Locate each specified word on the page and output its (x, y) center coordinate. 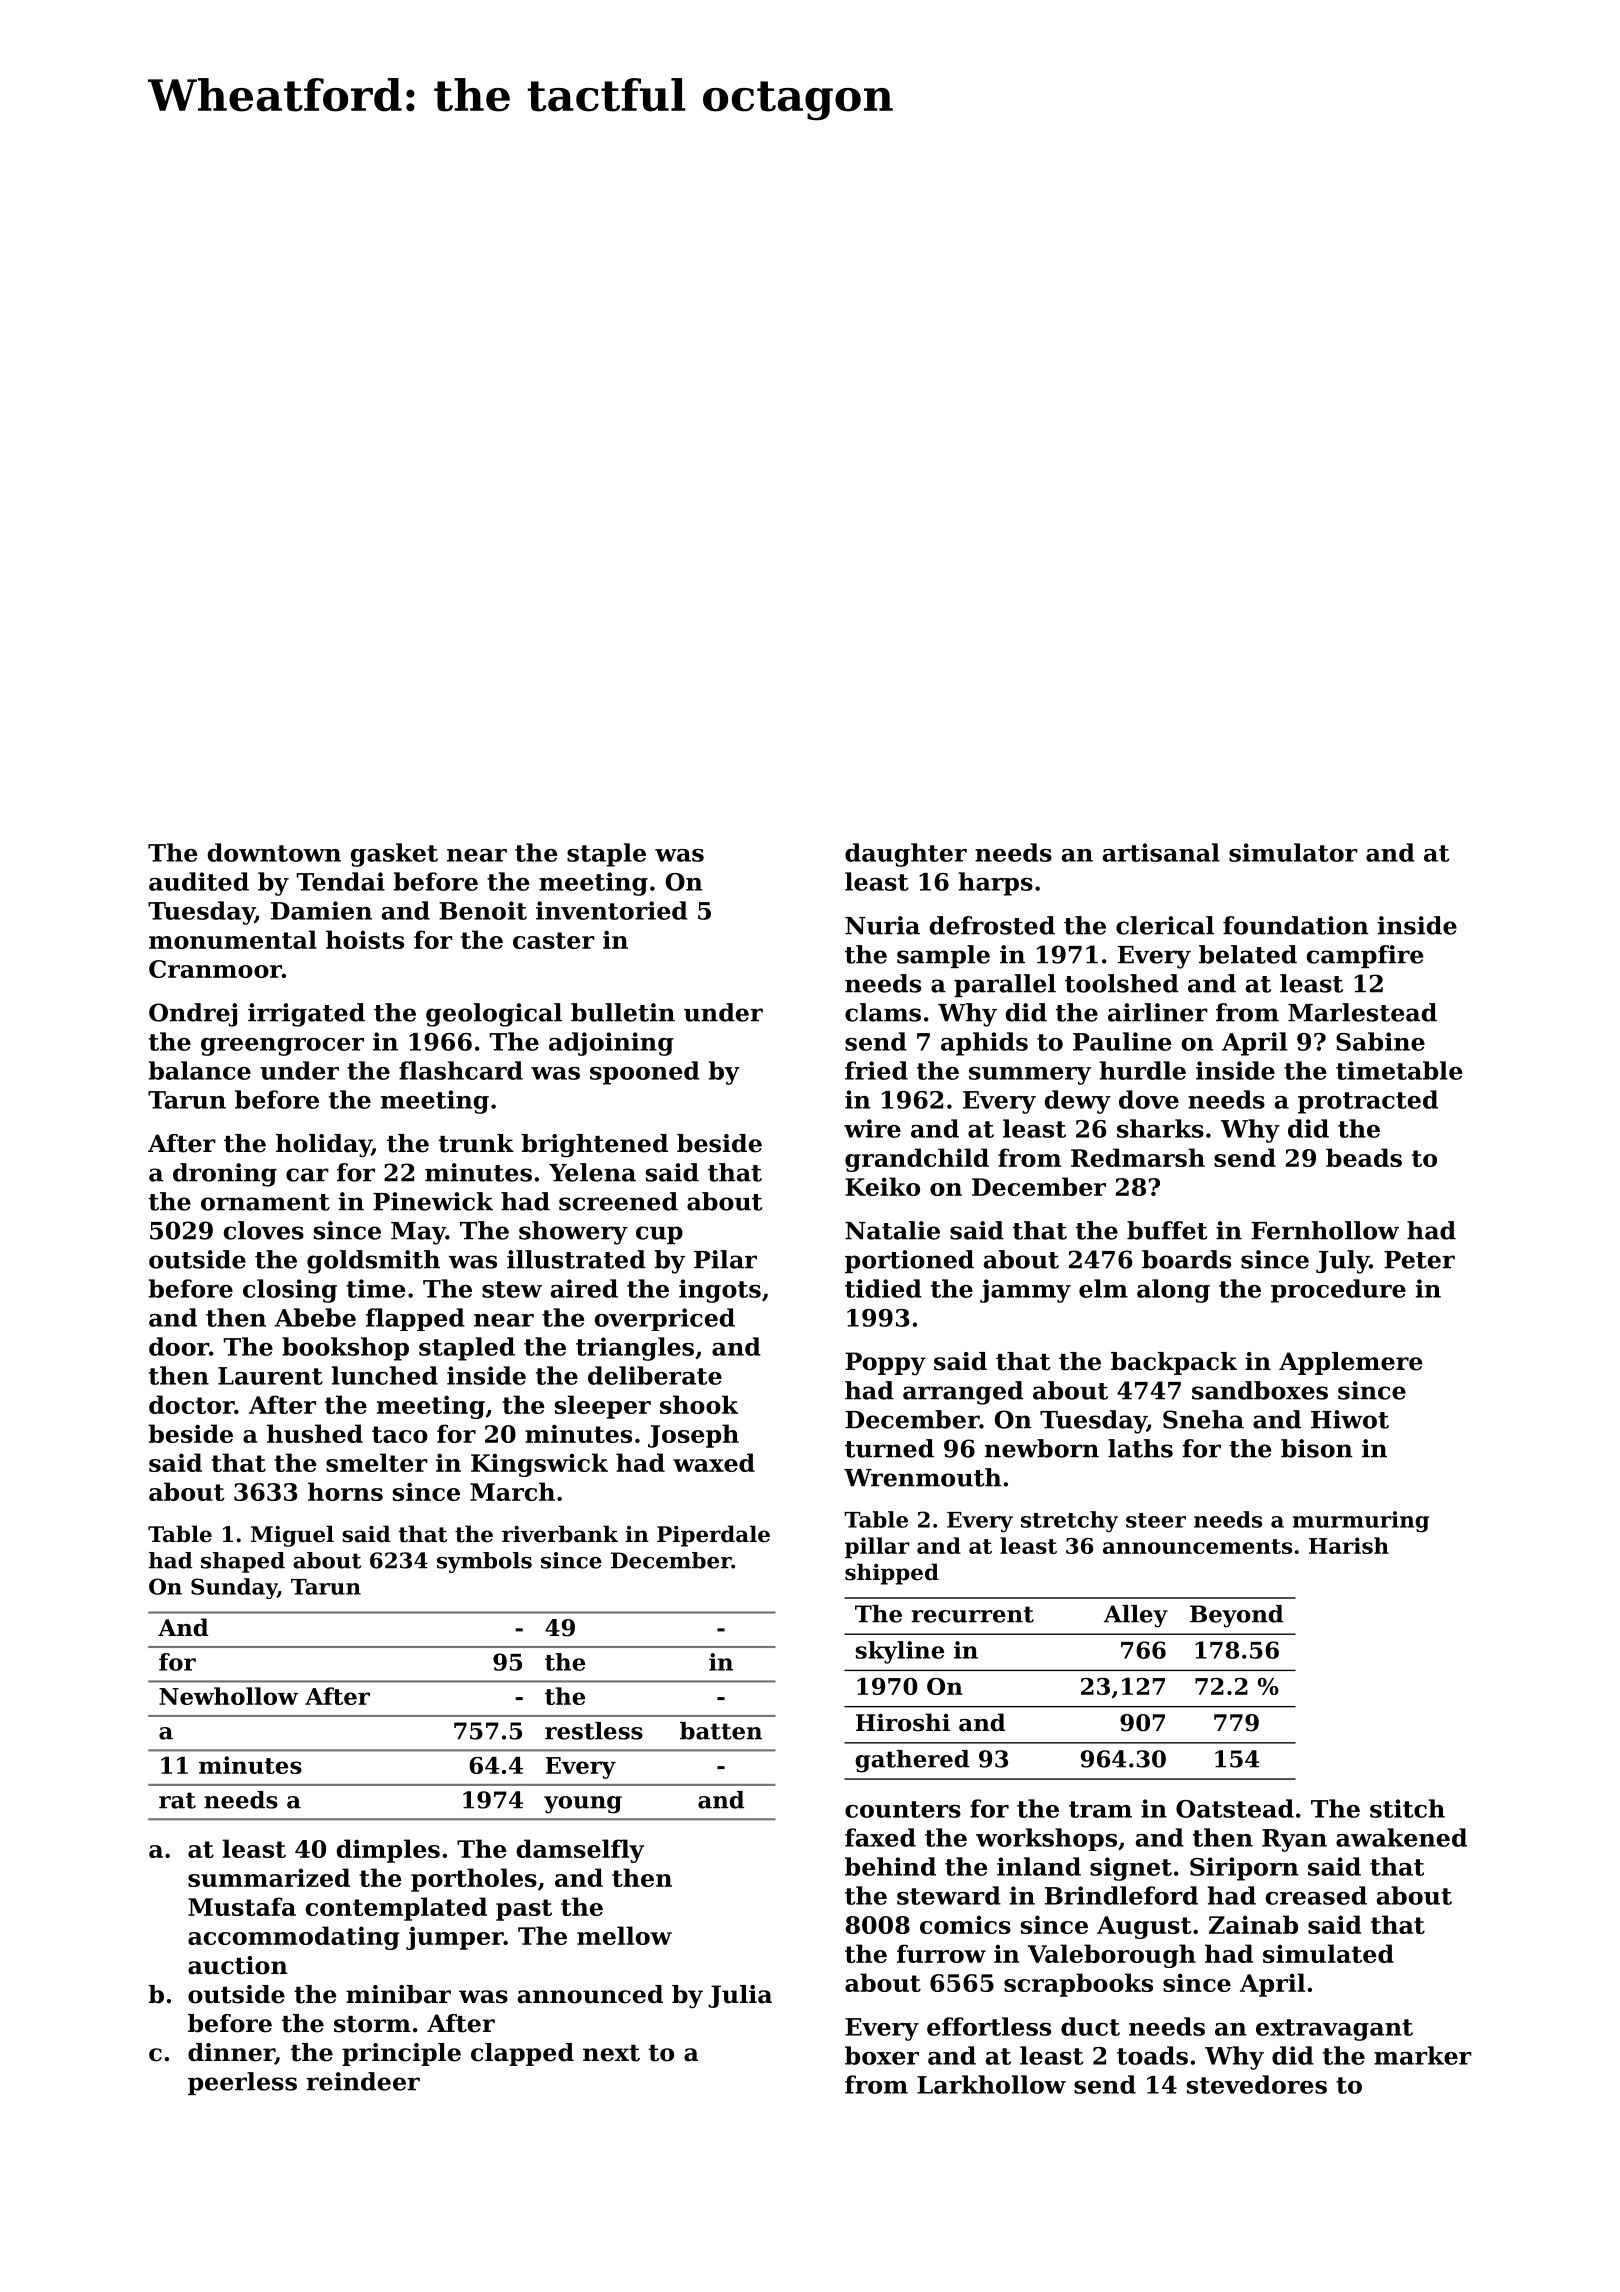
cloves (264, 1230)
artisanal (1161, 852)
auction (238, 1965)
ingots (720, 1291)
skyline (900, 1652)
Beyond (1236, 1616)
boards (1186, 1259)
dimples (388, 1851)
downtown (274, 852)
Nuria (882, 925)
